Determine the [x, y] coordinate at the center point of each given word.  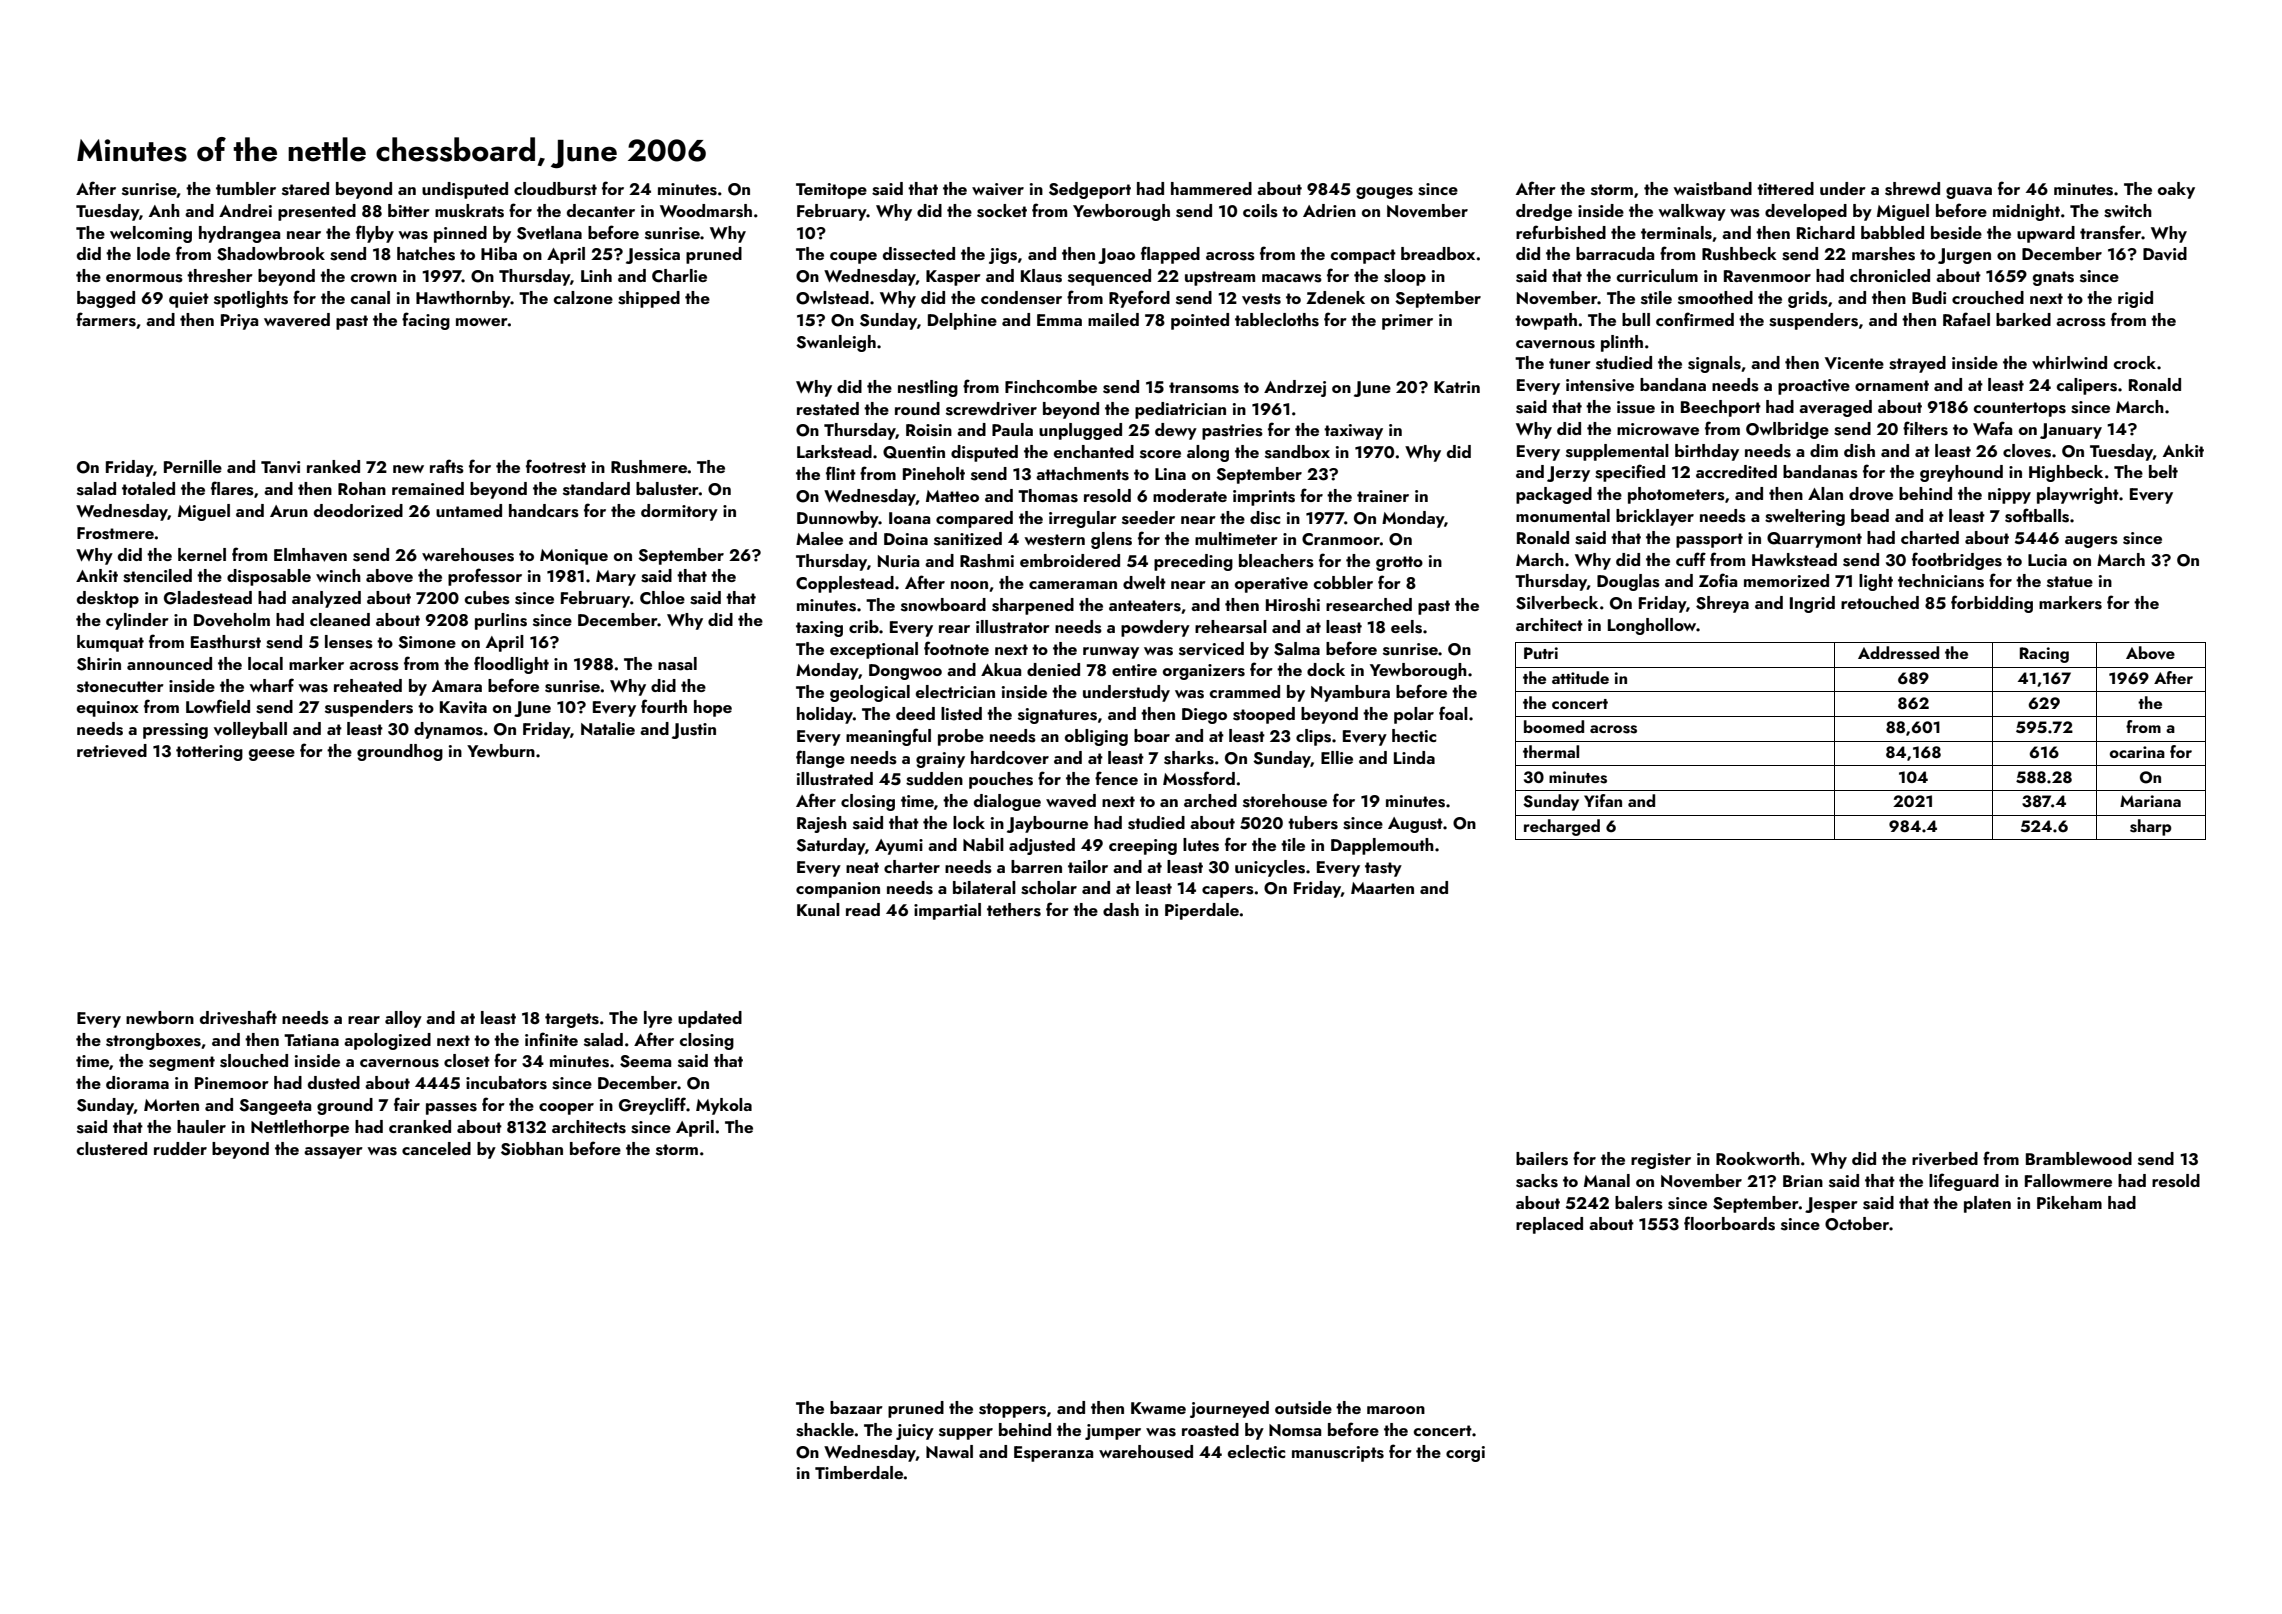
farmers [106, 319]
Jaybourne [1047, 824]
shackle [825, 1430]
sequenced [1109, 277]
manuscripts [1338, 1454]
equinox [108, 709]
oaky [2176, 190]
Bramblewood [2079, 1158]
